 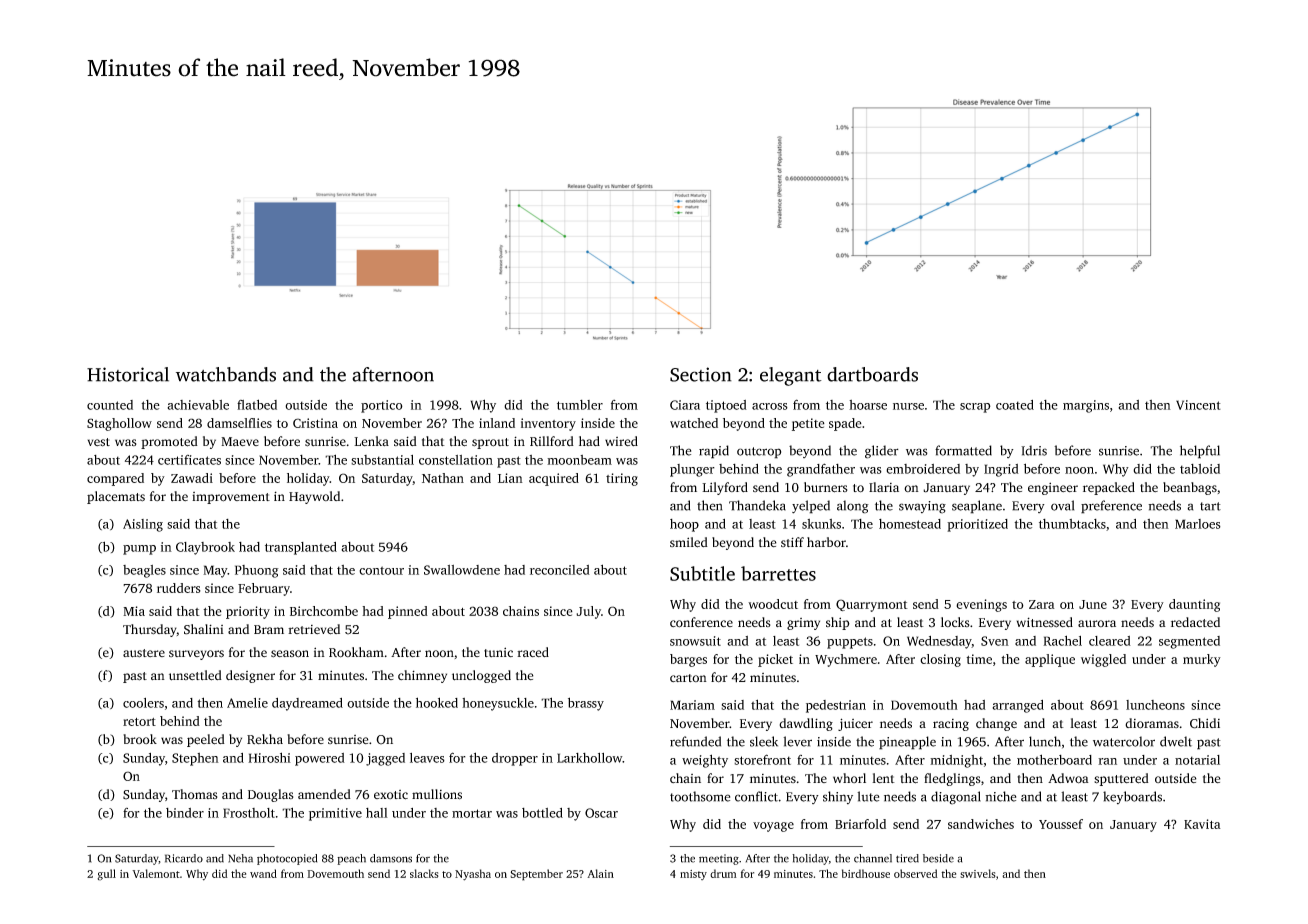 I want to click on dartboards, so click(x=872, y=374).
